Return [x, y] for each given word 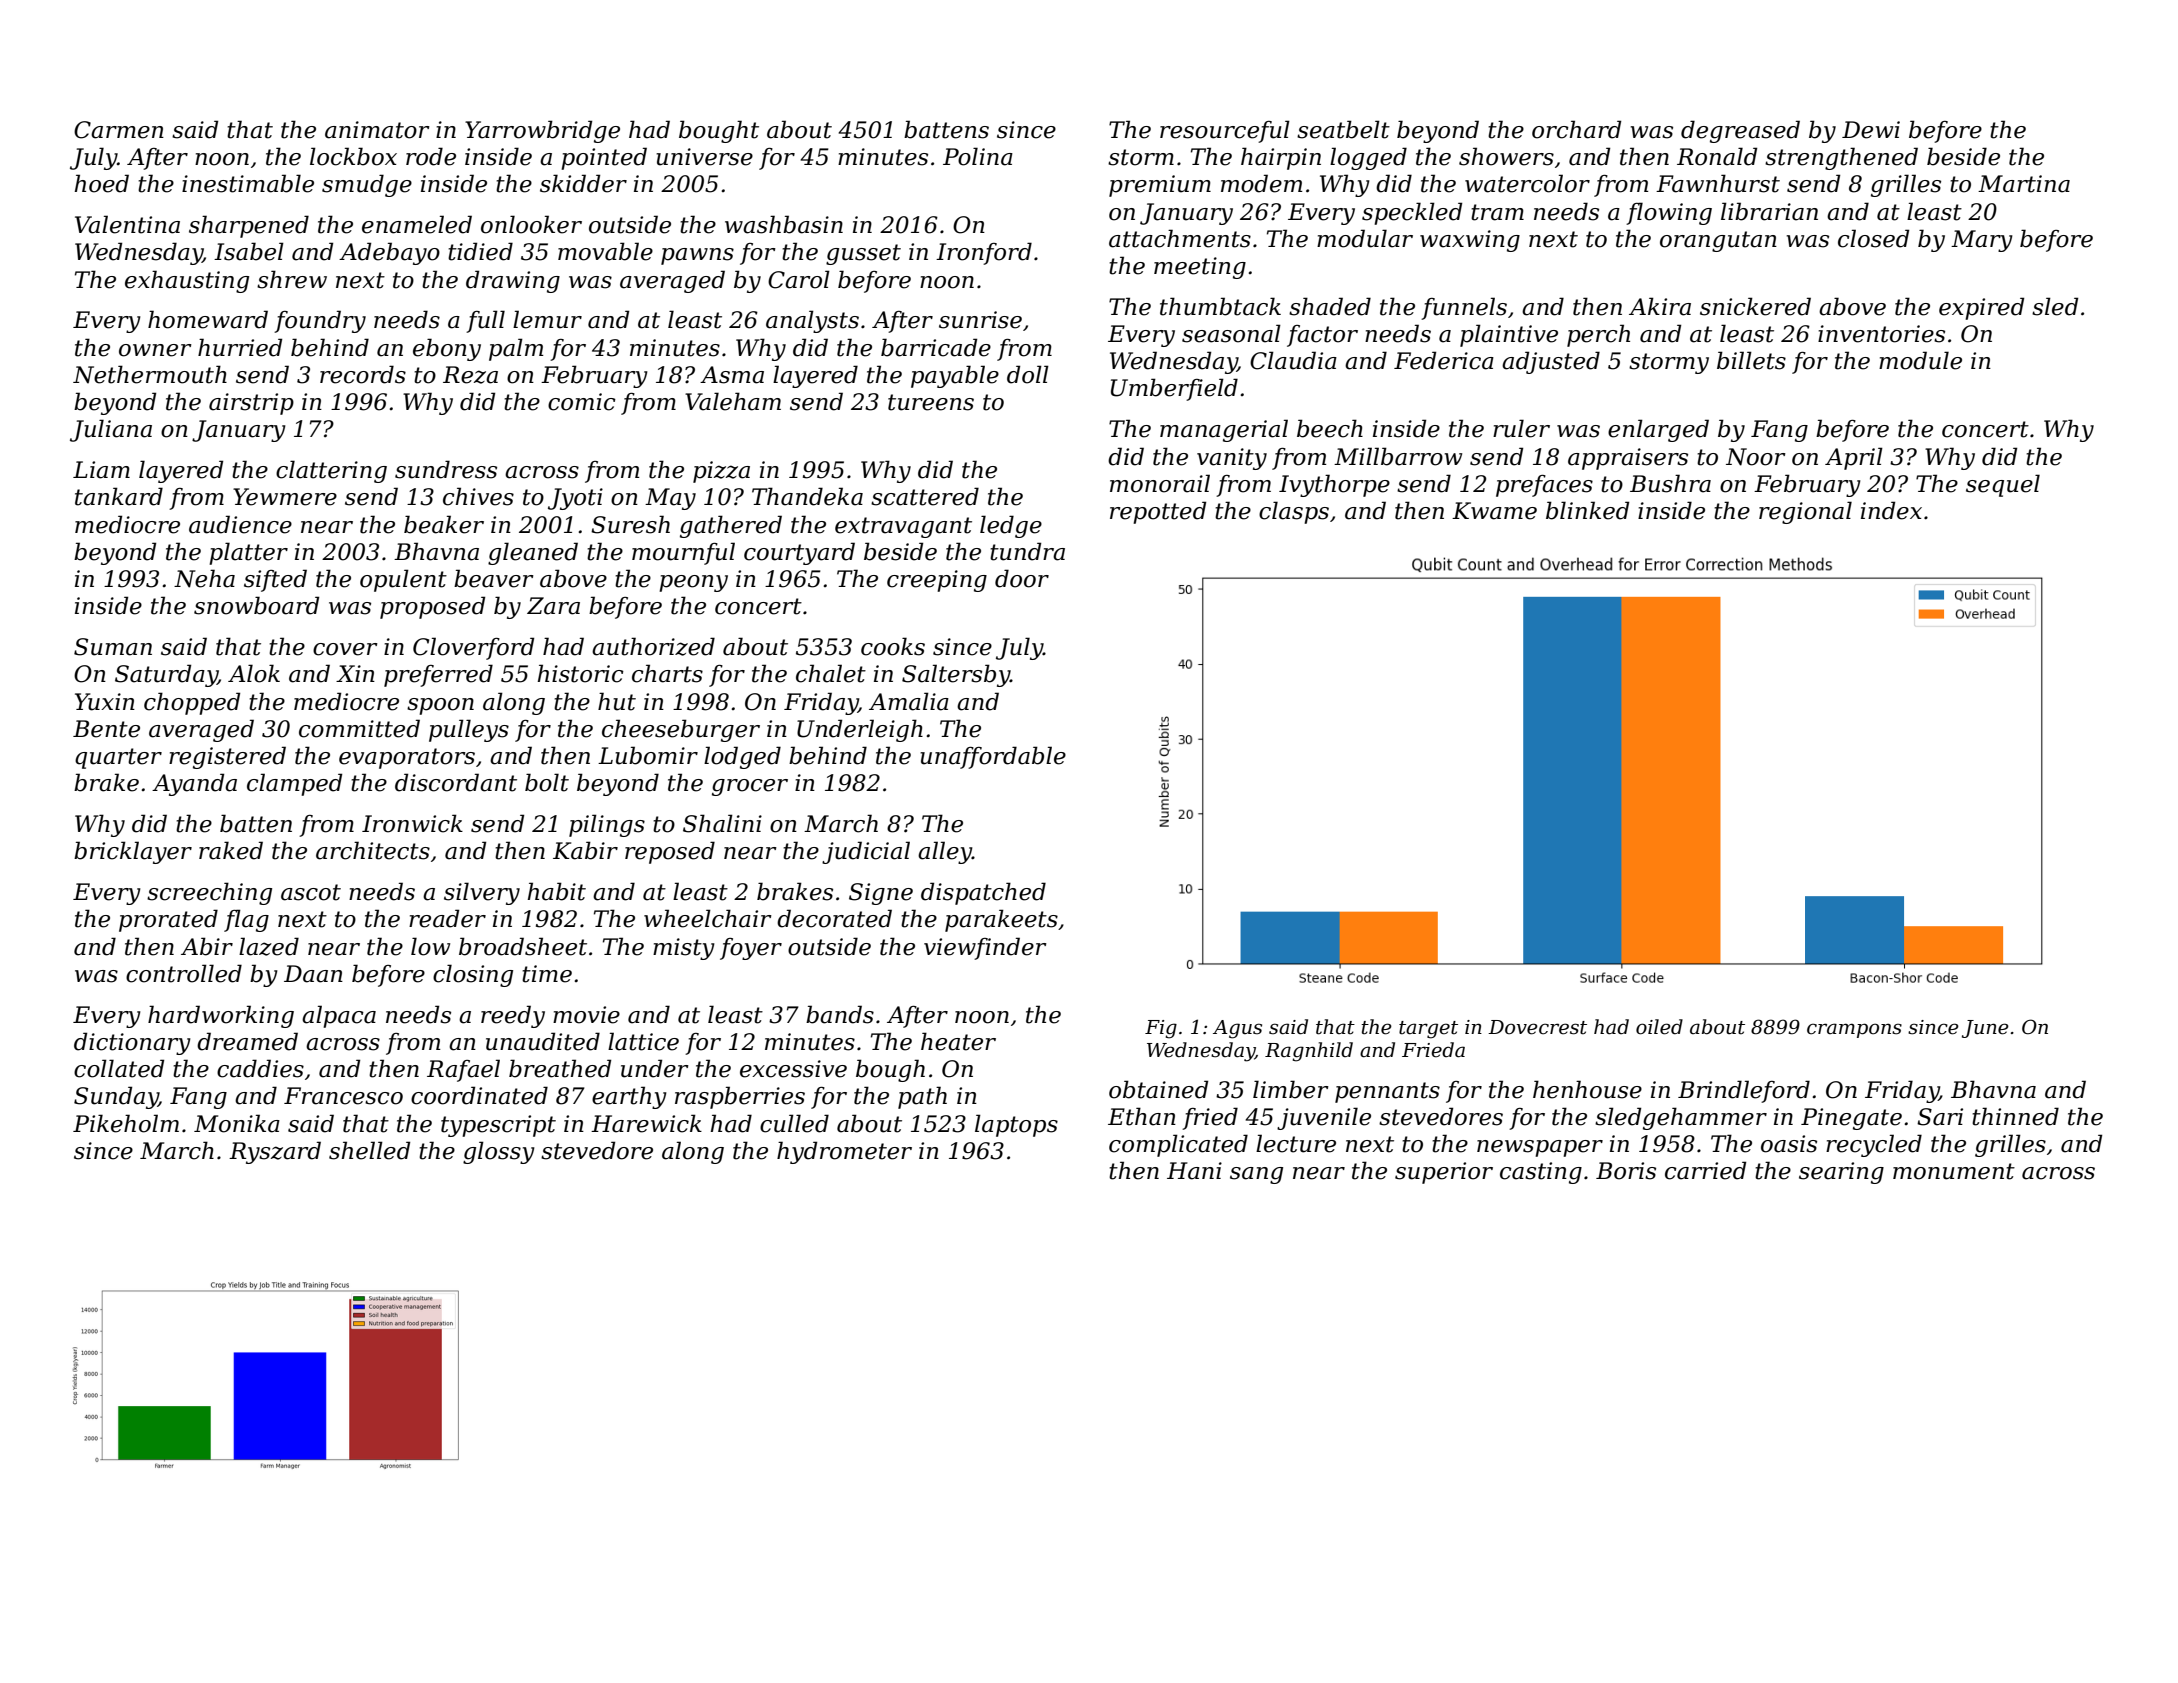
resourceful [1225, 131]
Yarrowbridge [542, 131]
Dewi [1871, 130]
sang [1256, 1175]
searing [1841, 1173]
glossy [499, 1152]
